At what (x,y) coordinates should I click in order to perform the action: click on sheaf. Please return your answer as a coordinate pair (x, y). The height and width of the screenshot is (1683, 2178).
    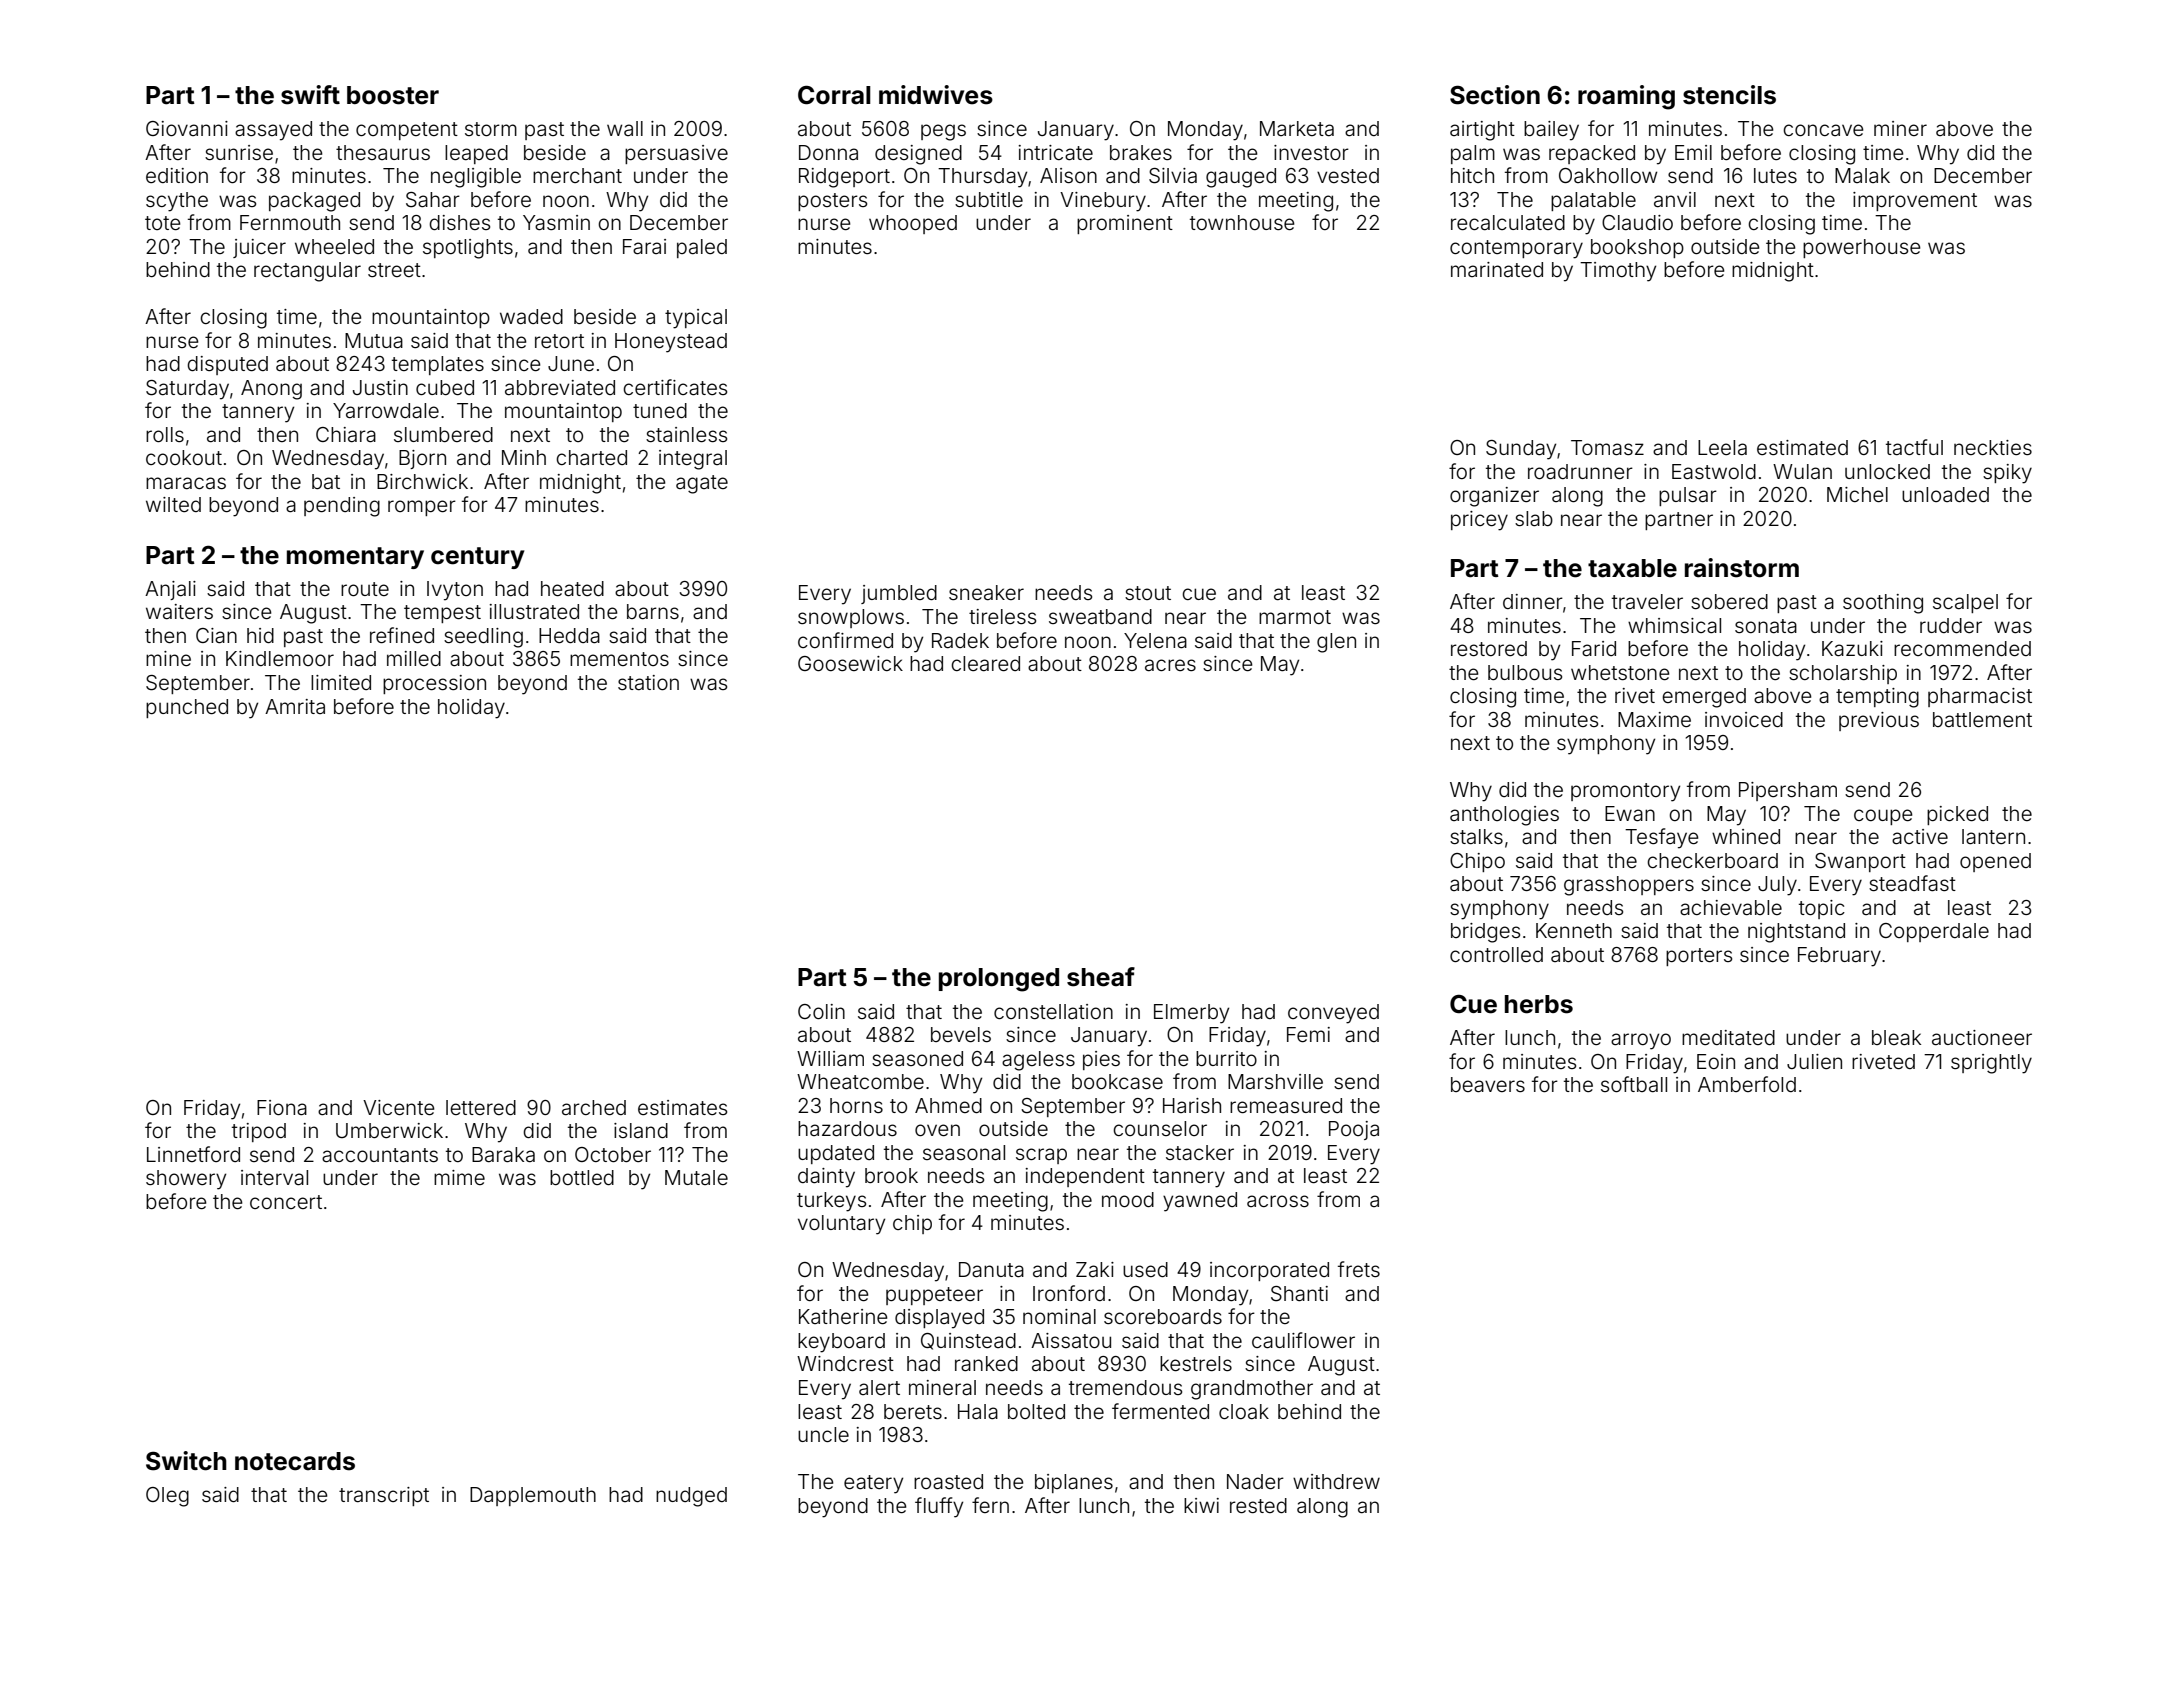
    Looking at the image, I should click on (1101, 977).
